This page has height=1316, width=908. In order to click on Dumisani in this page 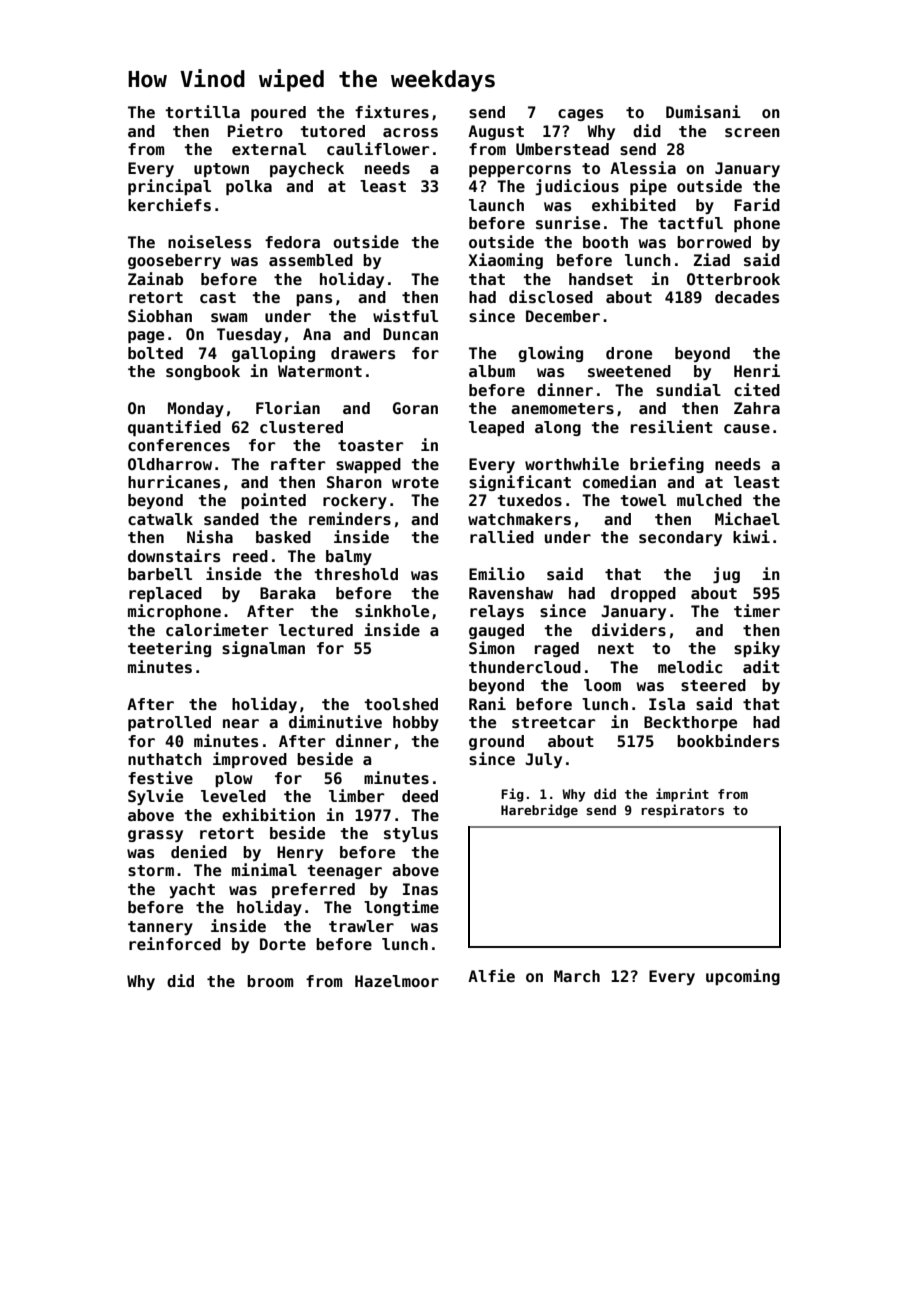, I will do `click(703, 112)`.
